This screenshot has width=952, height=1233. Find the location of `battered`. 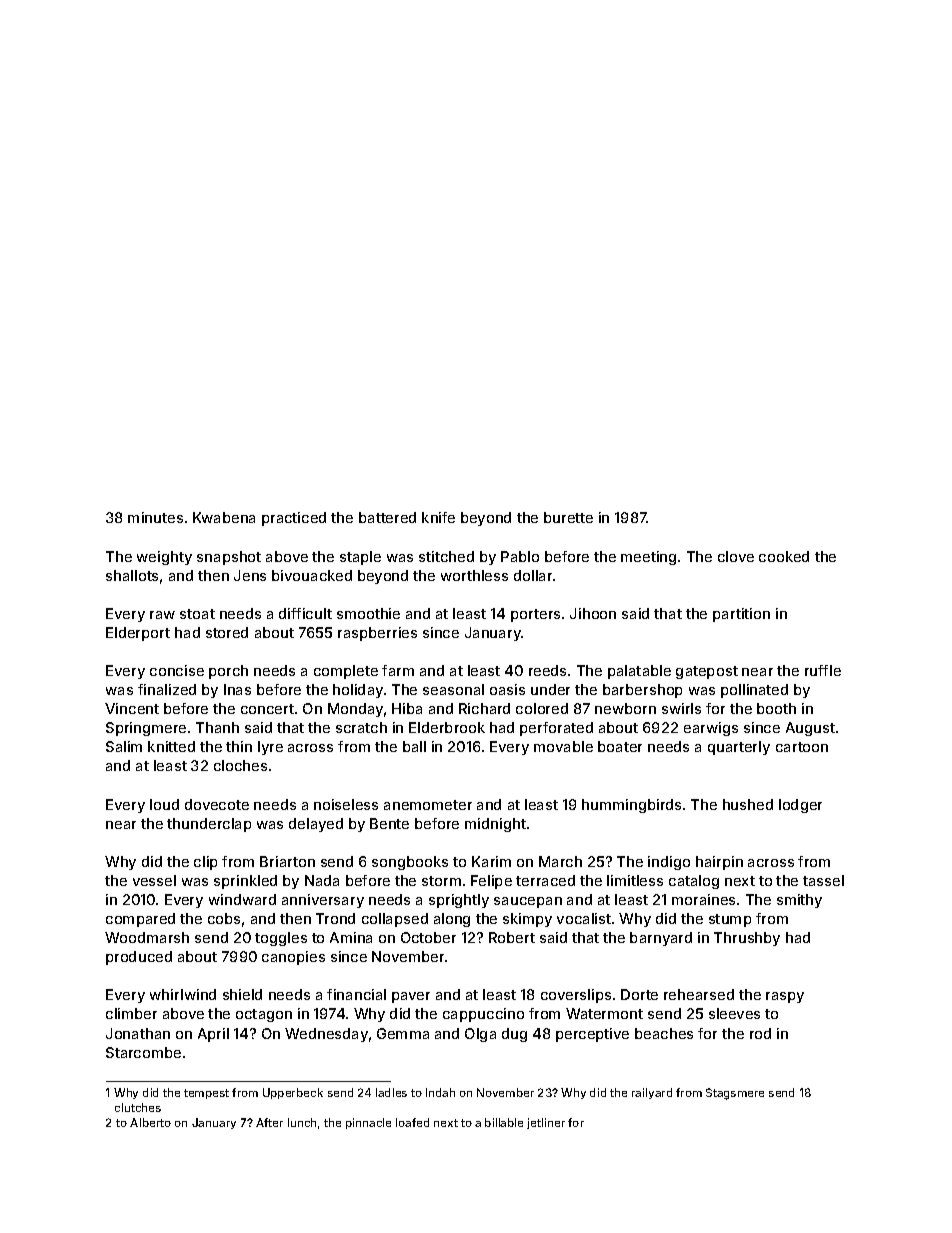

battered is located at coordinates (387, 517).
